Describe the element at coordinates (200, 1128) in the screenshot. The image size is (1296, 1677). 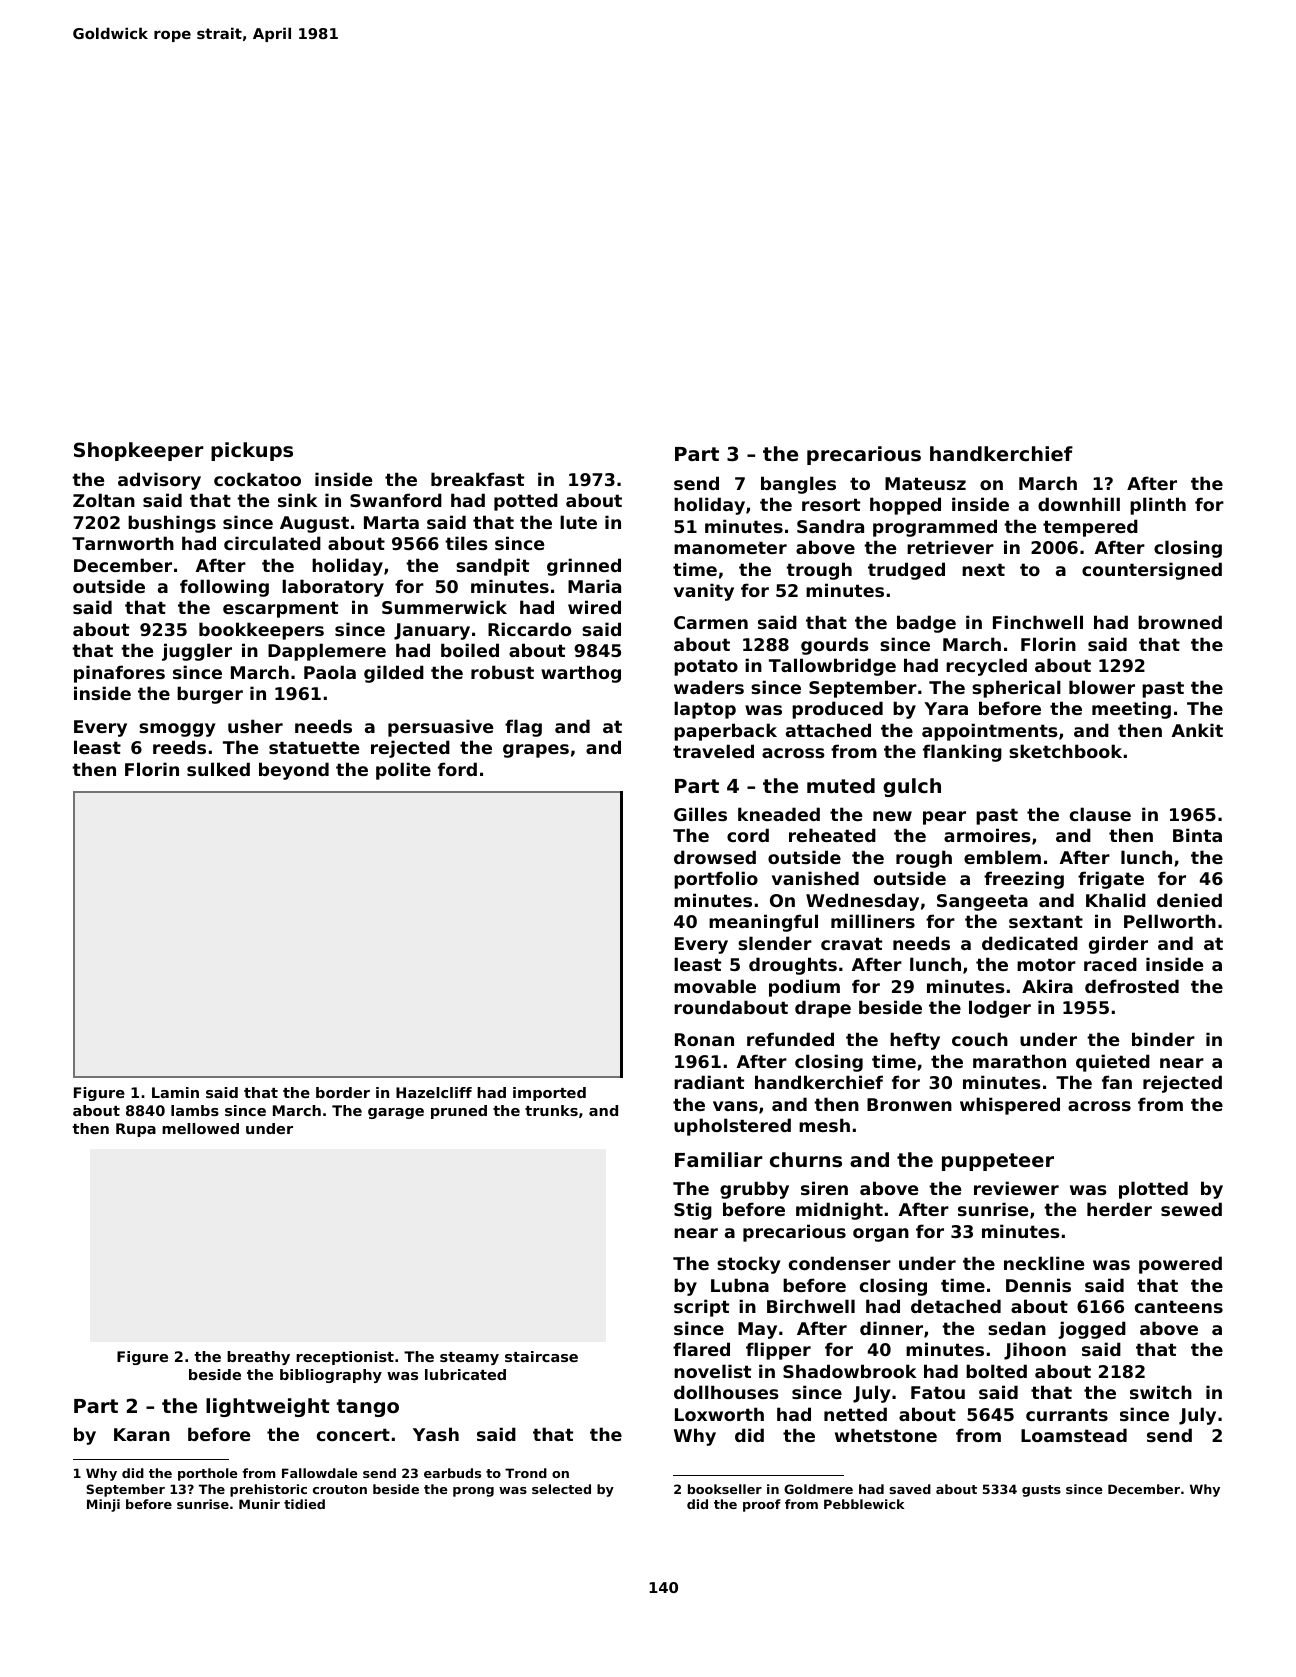
I see `mellowed` at that location.
